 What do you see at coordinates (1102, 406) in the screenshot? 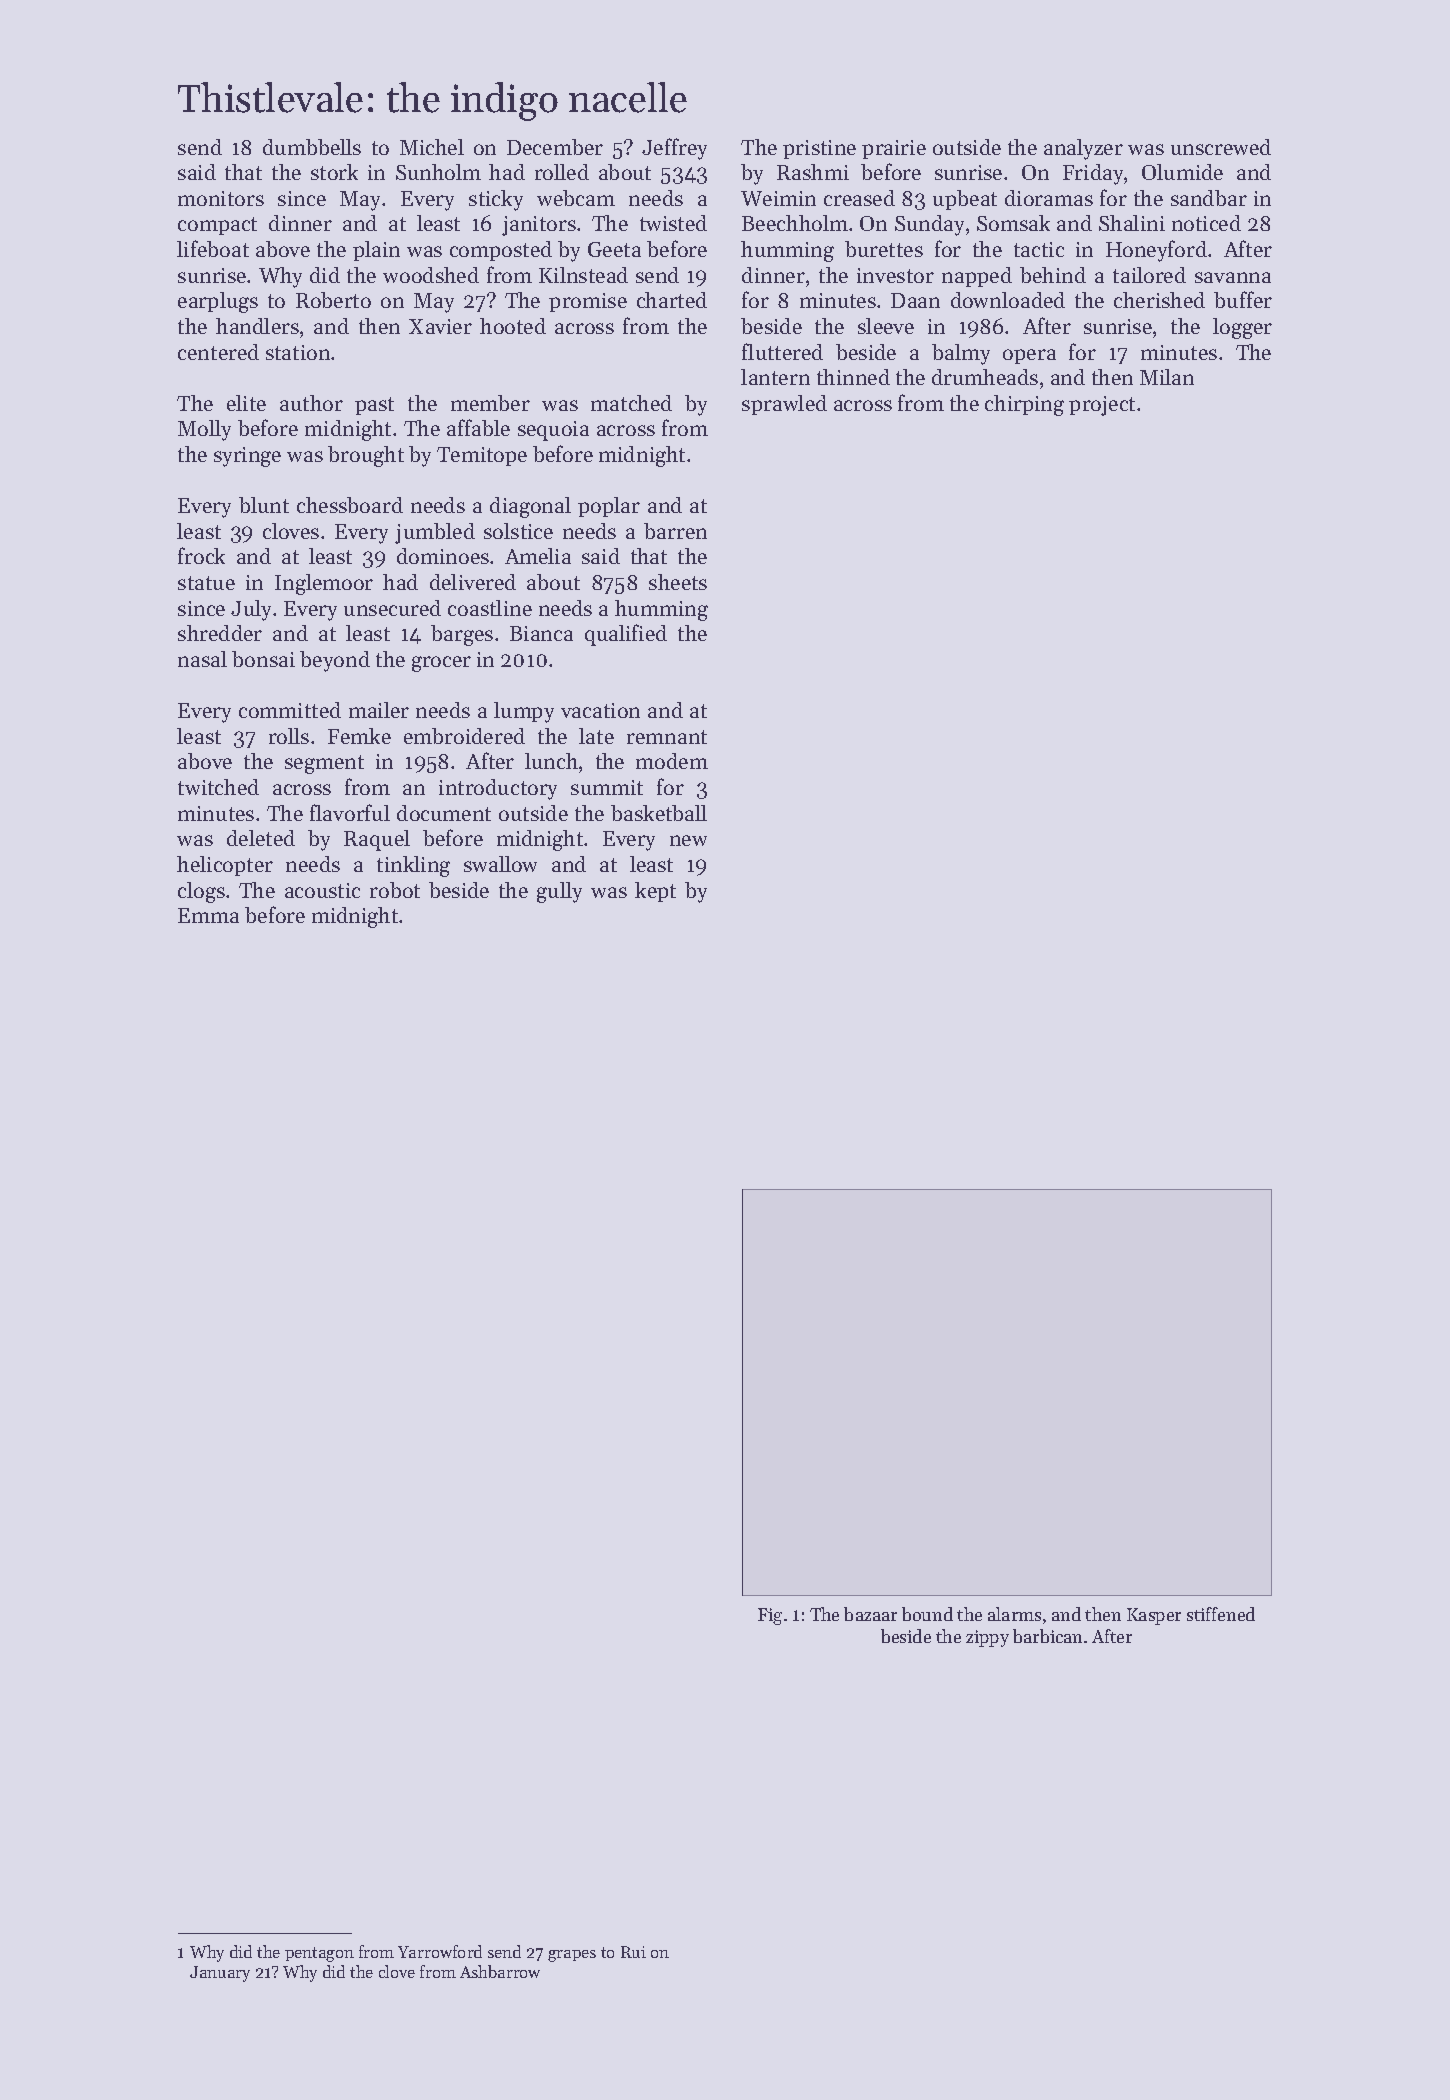
I see `project` at bounding box center [1102, 406].
